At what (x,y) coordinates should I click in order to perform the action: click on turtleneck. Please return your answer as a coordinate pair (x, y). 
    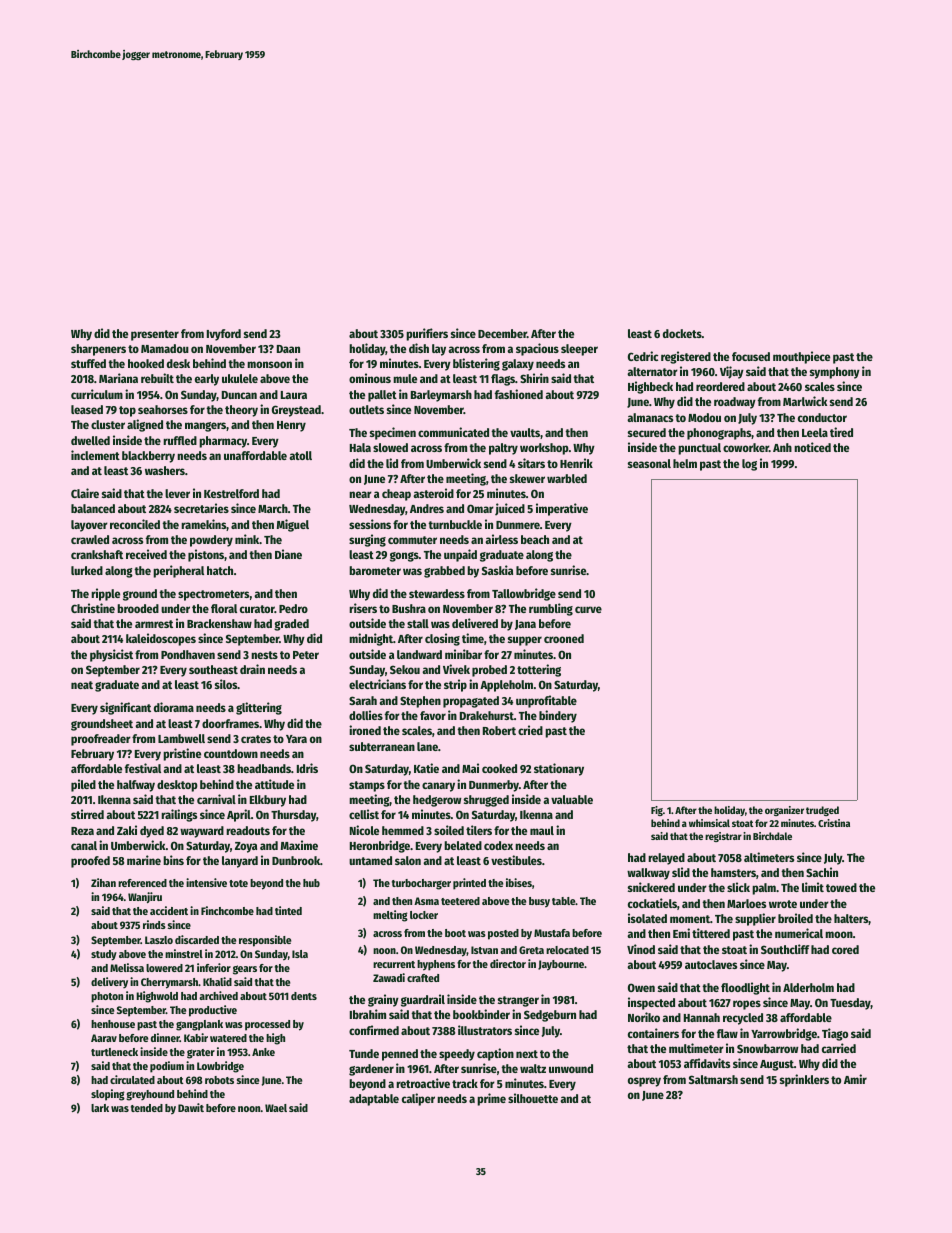
    Looking at the image, I should click on (114, 1052).
